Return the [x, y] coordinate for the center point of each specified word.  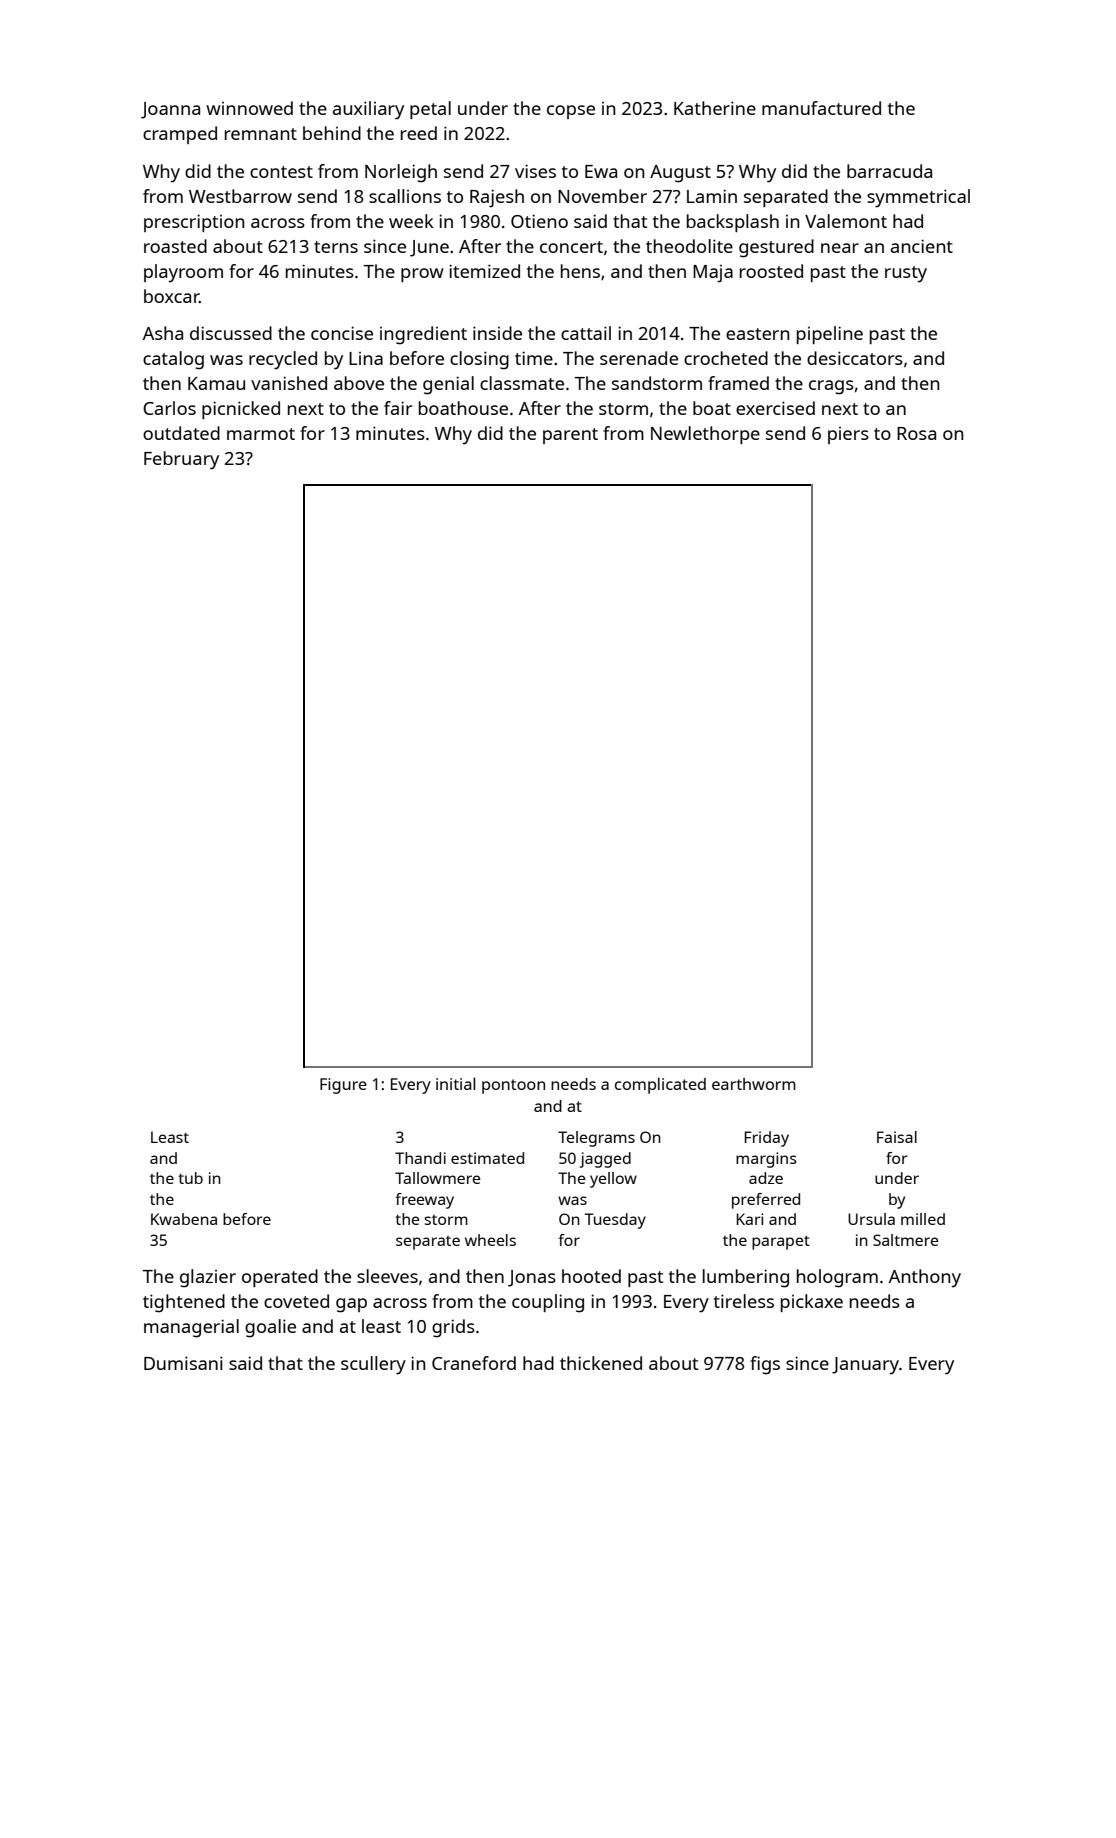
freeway [424, 1201]
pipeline [830, 335]
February [181, 460]
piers [848, 435]
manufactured [821, 108]
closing [479, 360]
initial [455, 1083]
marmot [261, 434]
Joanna [170, 110]
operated [280, 1278]
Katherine [715, 108]
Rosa [916, 433]
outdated [181, 433]
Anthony [925, 1278]
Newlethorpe [705, 435]
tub [190, 1178]
